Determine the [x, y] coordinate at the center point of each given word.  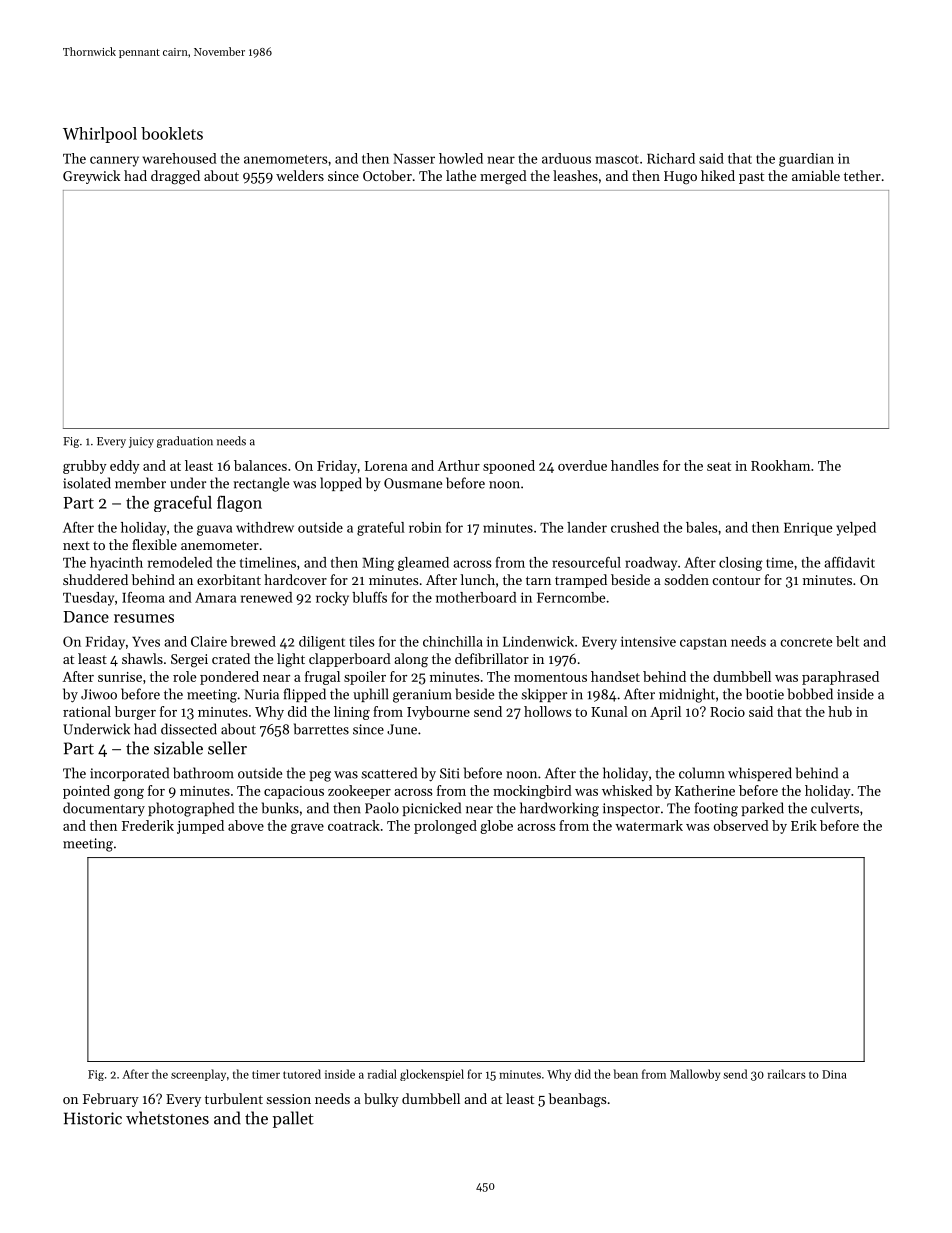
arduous [566, 158]
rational [87, 711]
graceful [183, 503]
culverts [835, 808]
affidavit [849, 562]
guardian [806, 160]
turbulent [234, 1098]
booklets [172, 133]
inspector [631, 809]
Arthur [459, 465]
